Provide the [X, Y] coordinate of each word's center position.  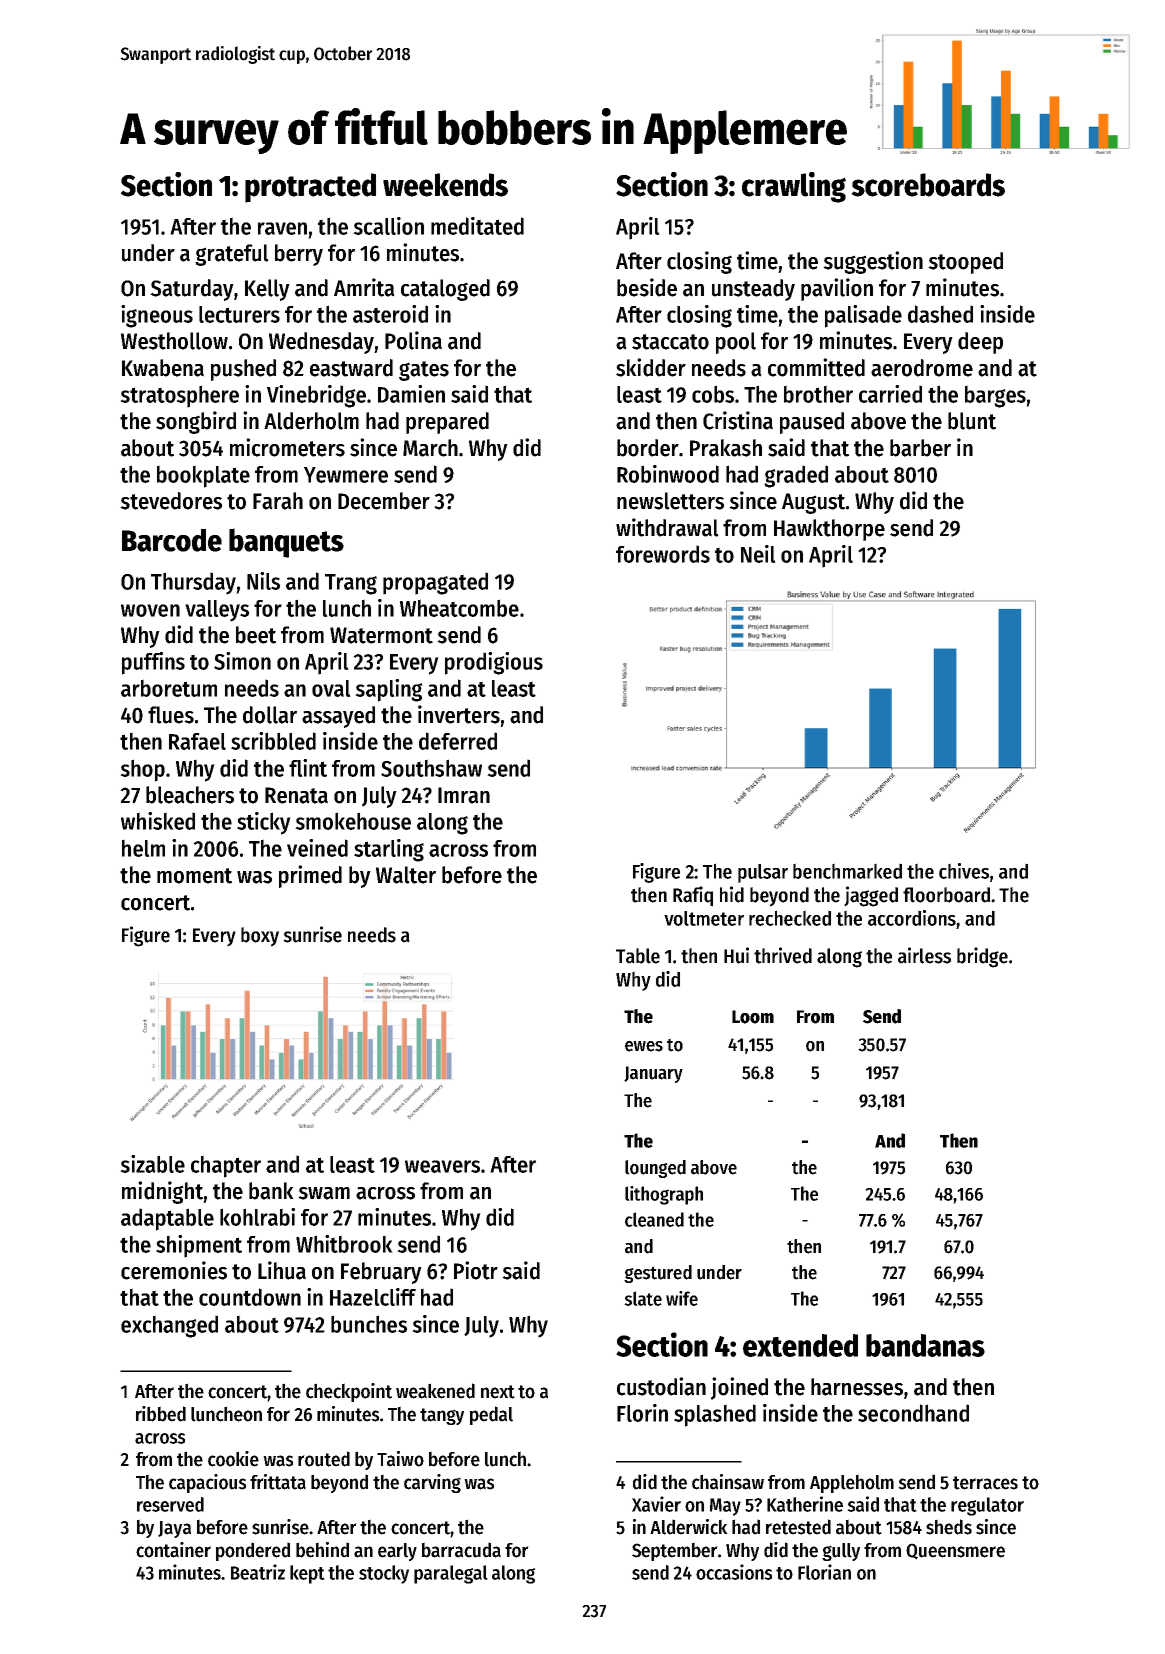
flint [308, 768]
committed [816, 367]
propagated [435, 583]
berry [299, 255]
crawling [794, 187]
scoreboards [928, 185]
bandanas [925, 1345]
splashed [715, 1415]
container [173, 1550]
